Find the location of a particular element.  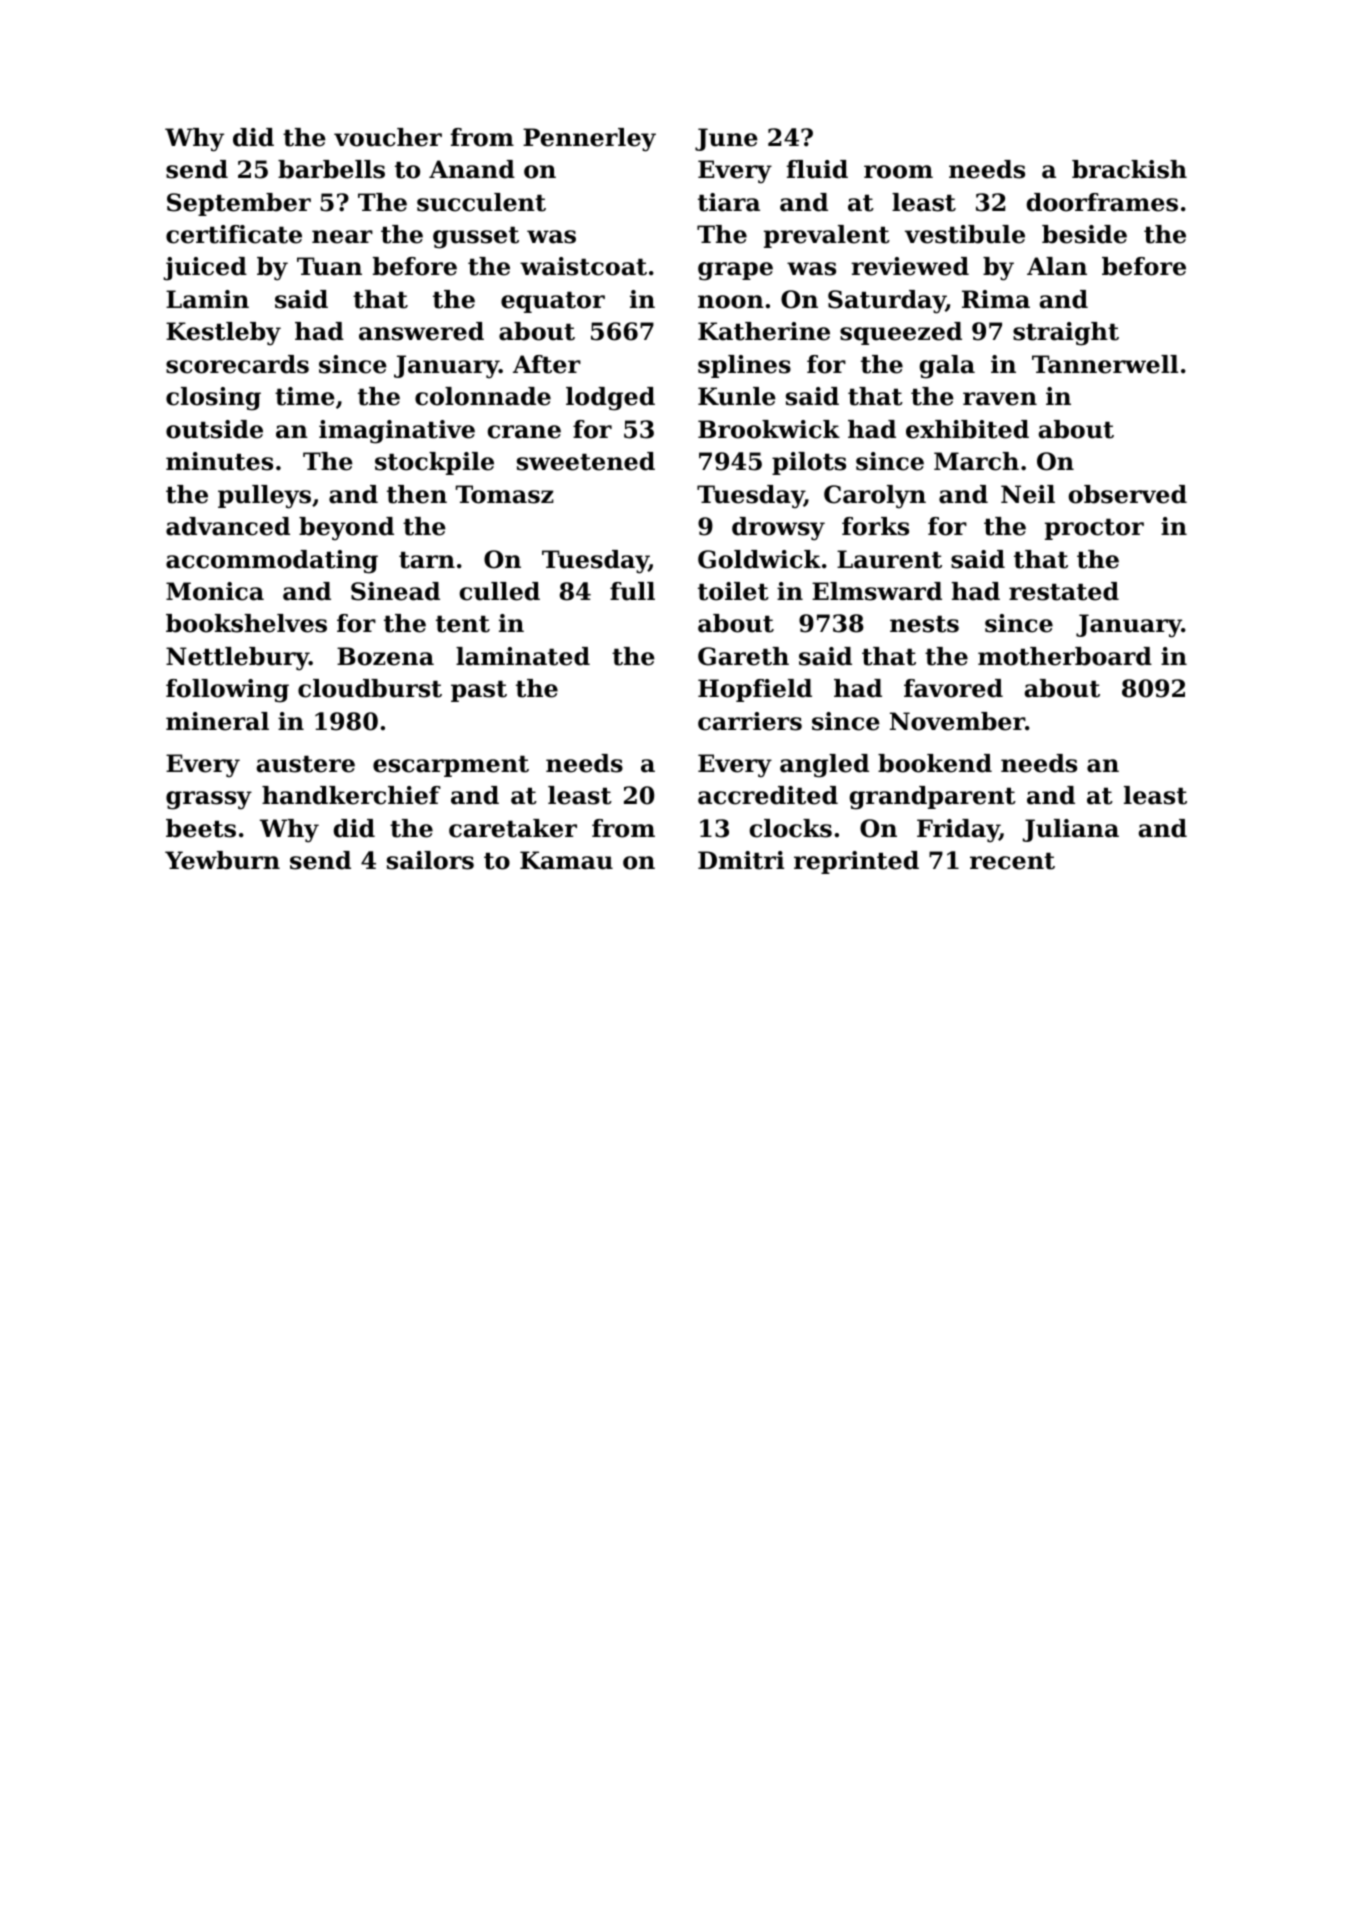

pulleys is located at coordinates (264, 497).
